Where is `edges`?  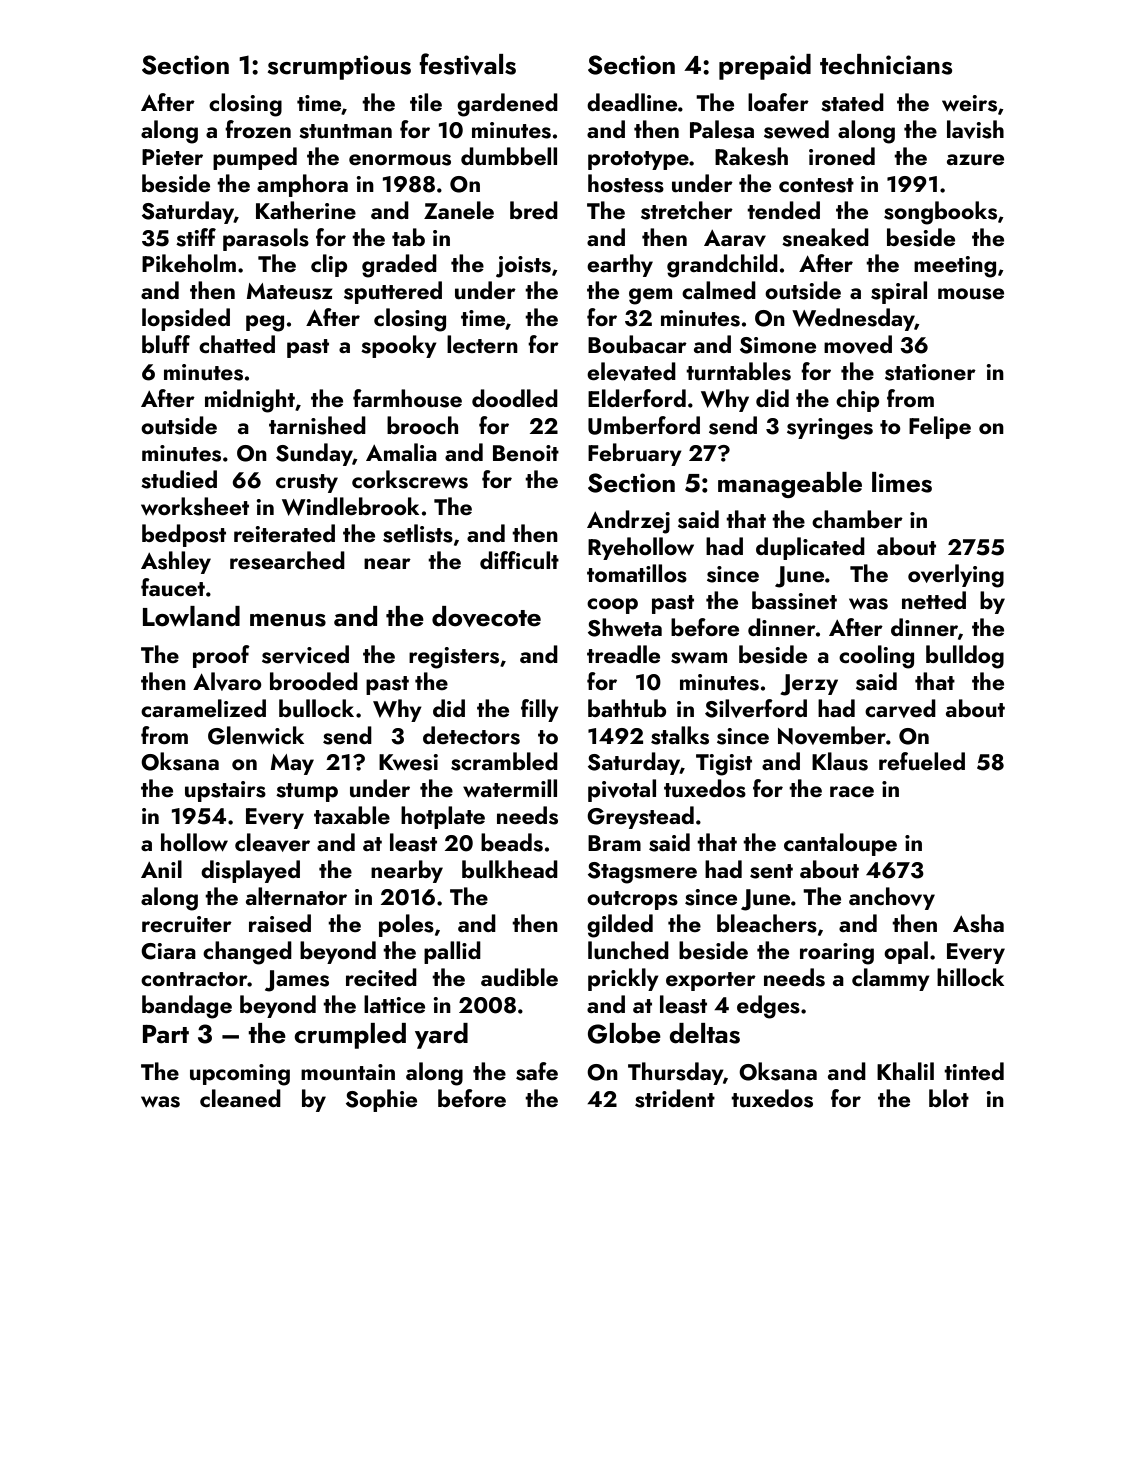 edges is located at coordinates (768, 1007).
